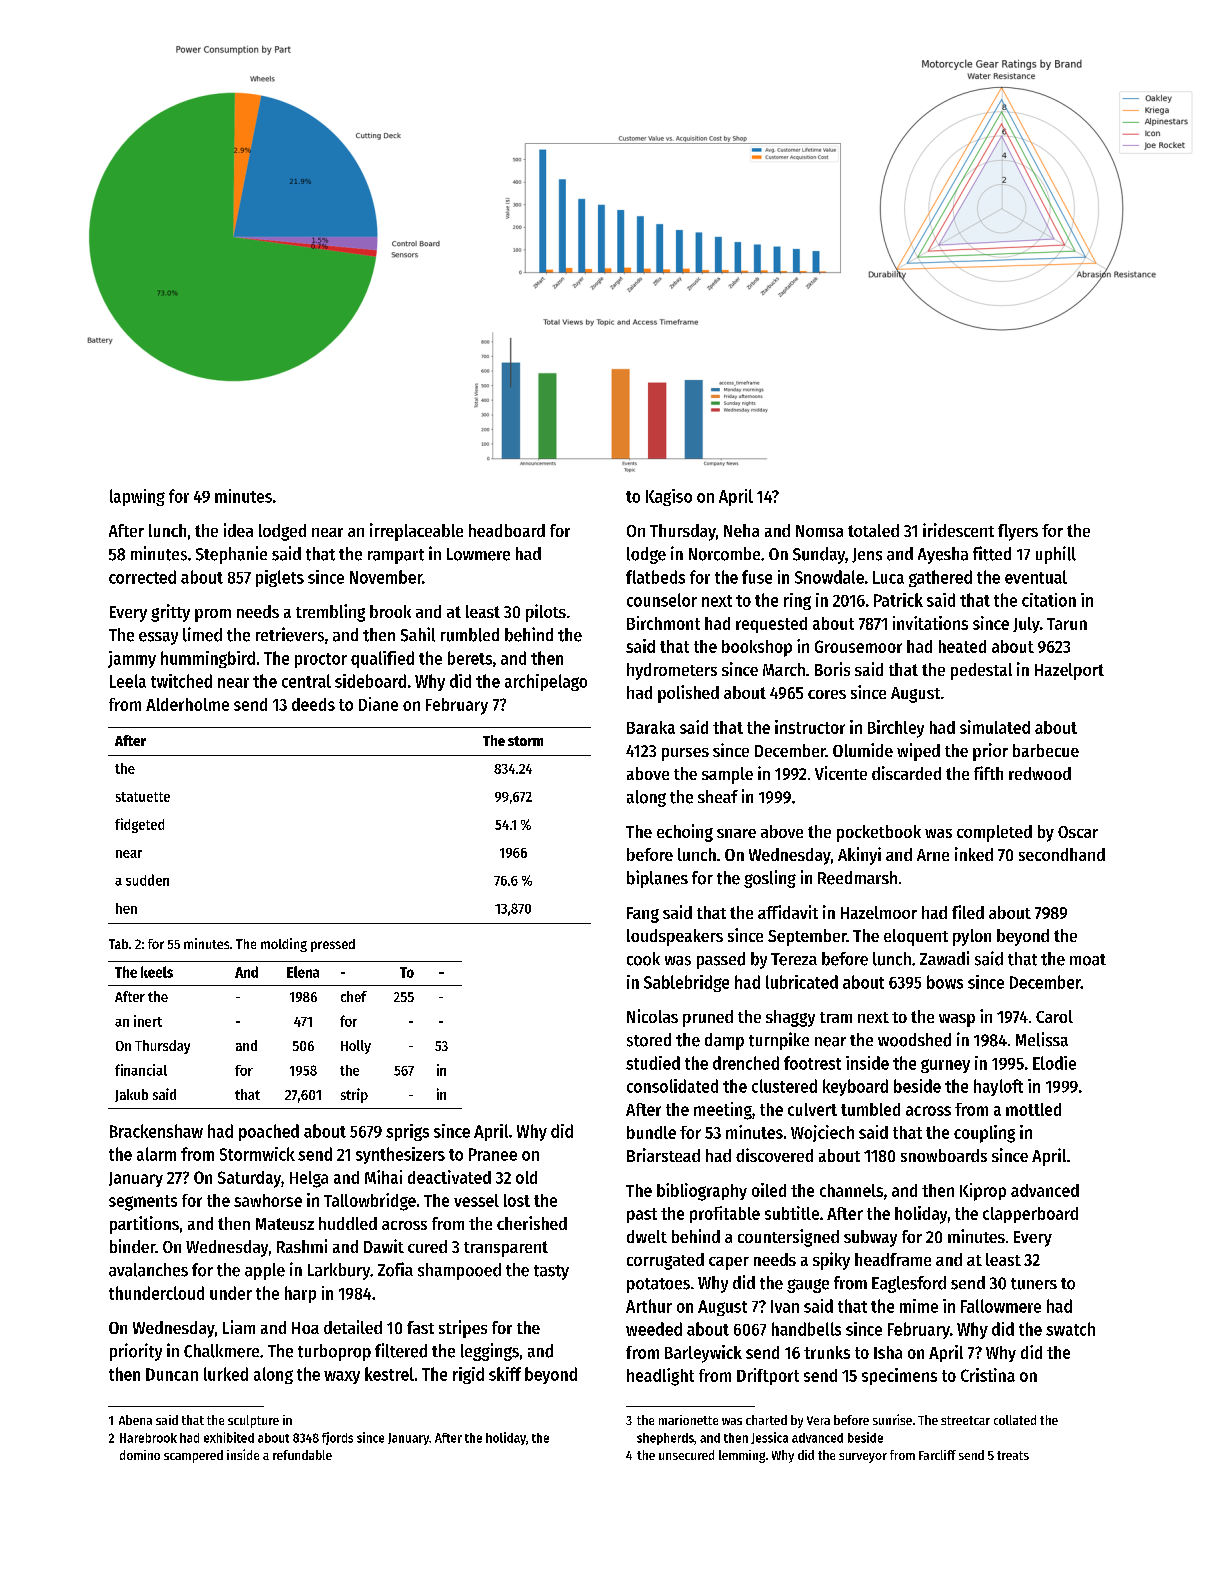 The image size is (1217, 1575). What do you see at coordinates (685, 833) in the document?
I see `echoing` at bounding box center [685, 833].
